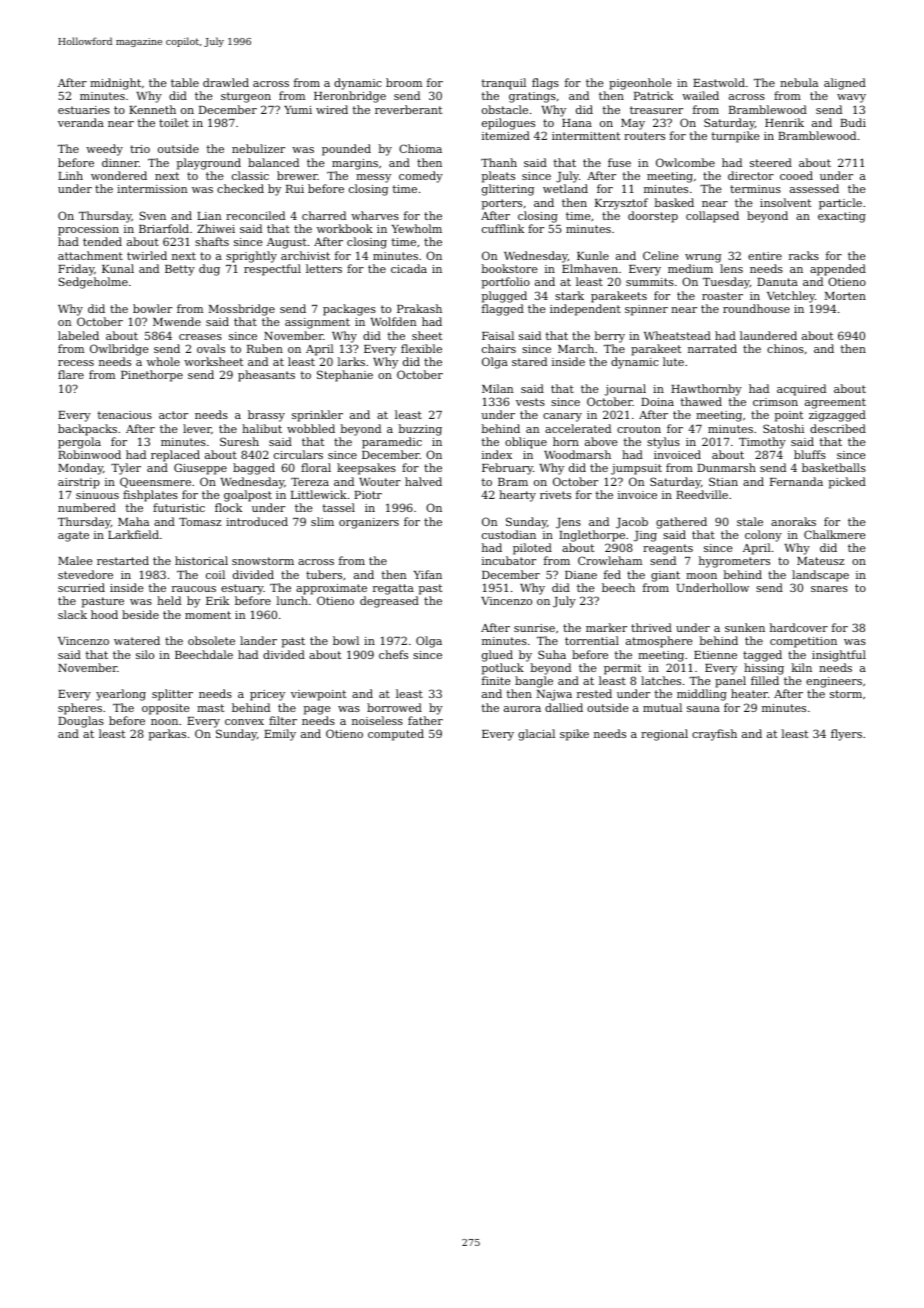 Image resolution: width=924 pixels, height=1308 pixels. Describe the element at coordinates (755, 189) in the image. I see `terminus` at that location.
